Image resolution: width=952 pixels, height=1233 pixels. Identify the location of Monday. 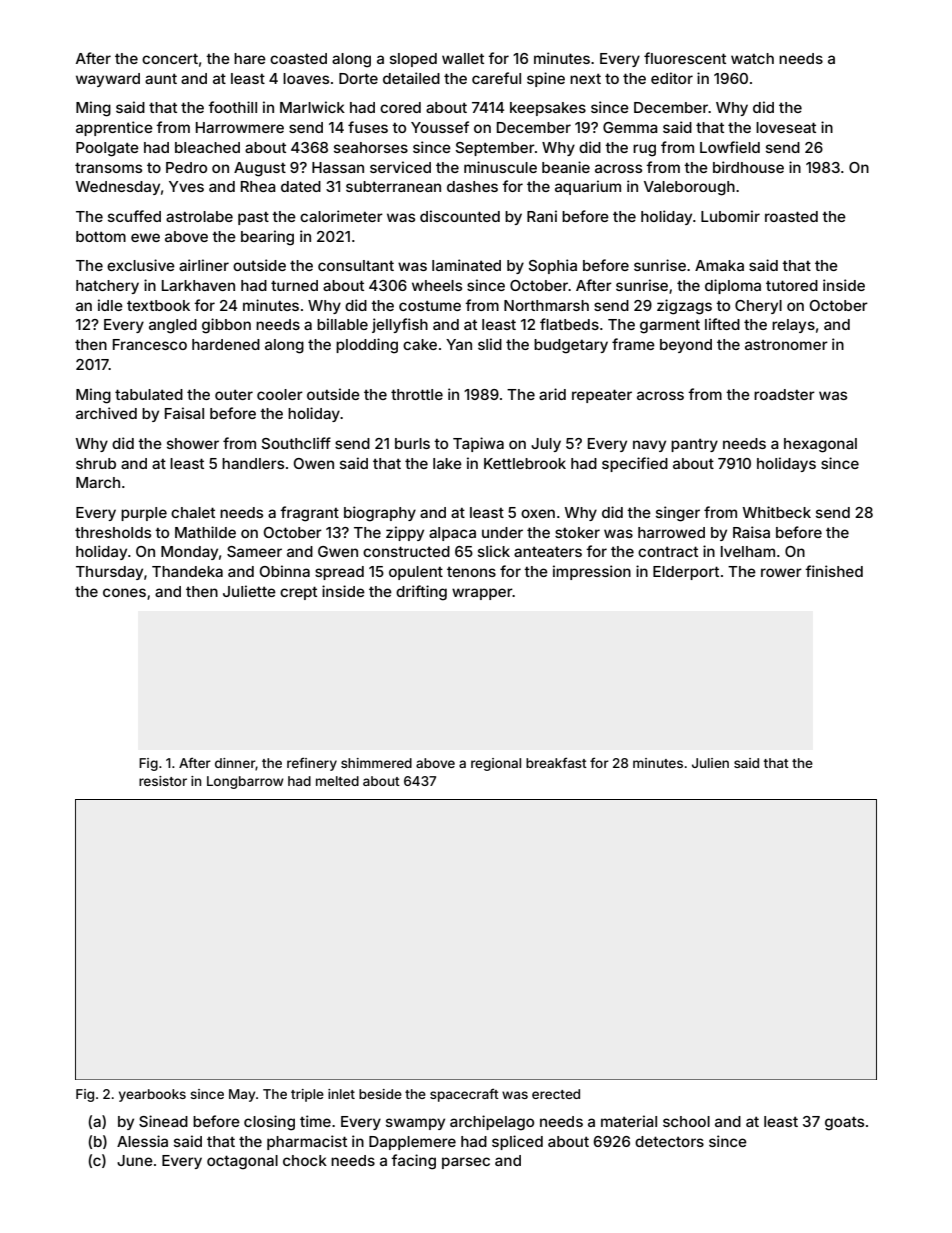
(189, 553).
